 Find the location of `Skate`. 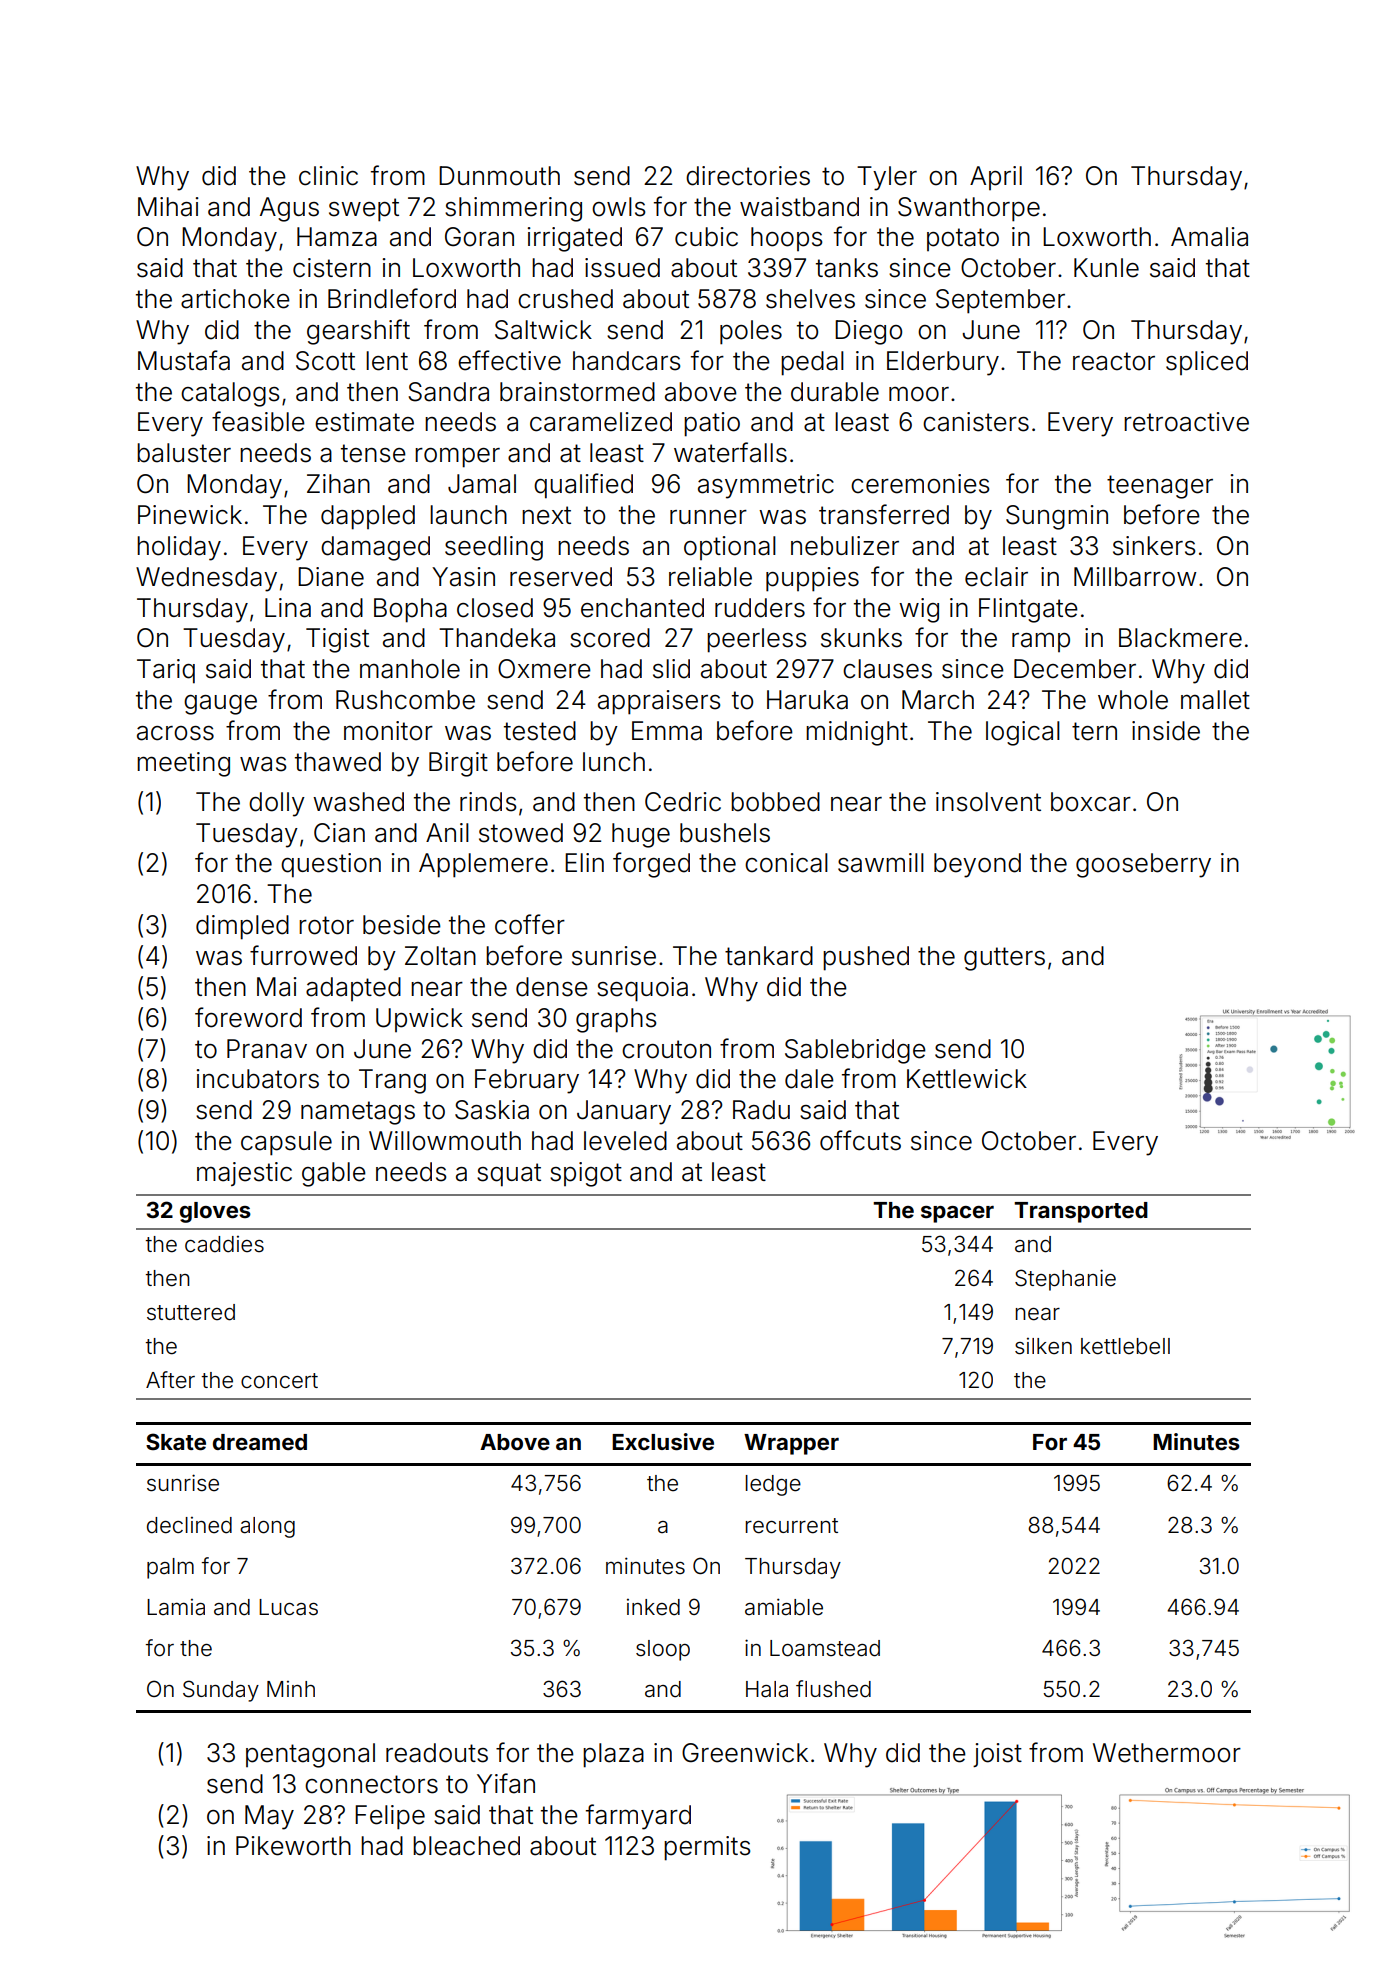

Skate is located at coordinates (176, 1442).
